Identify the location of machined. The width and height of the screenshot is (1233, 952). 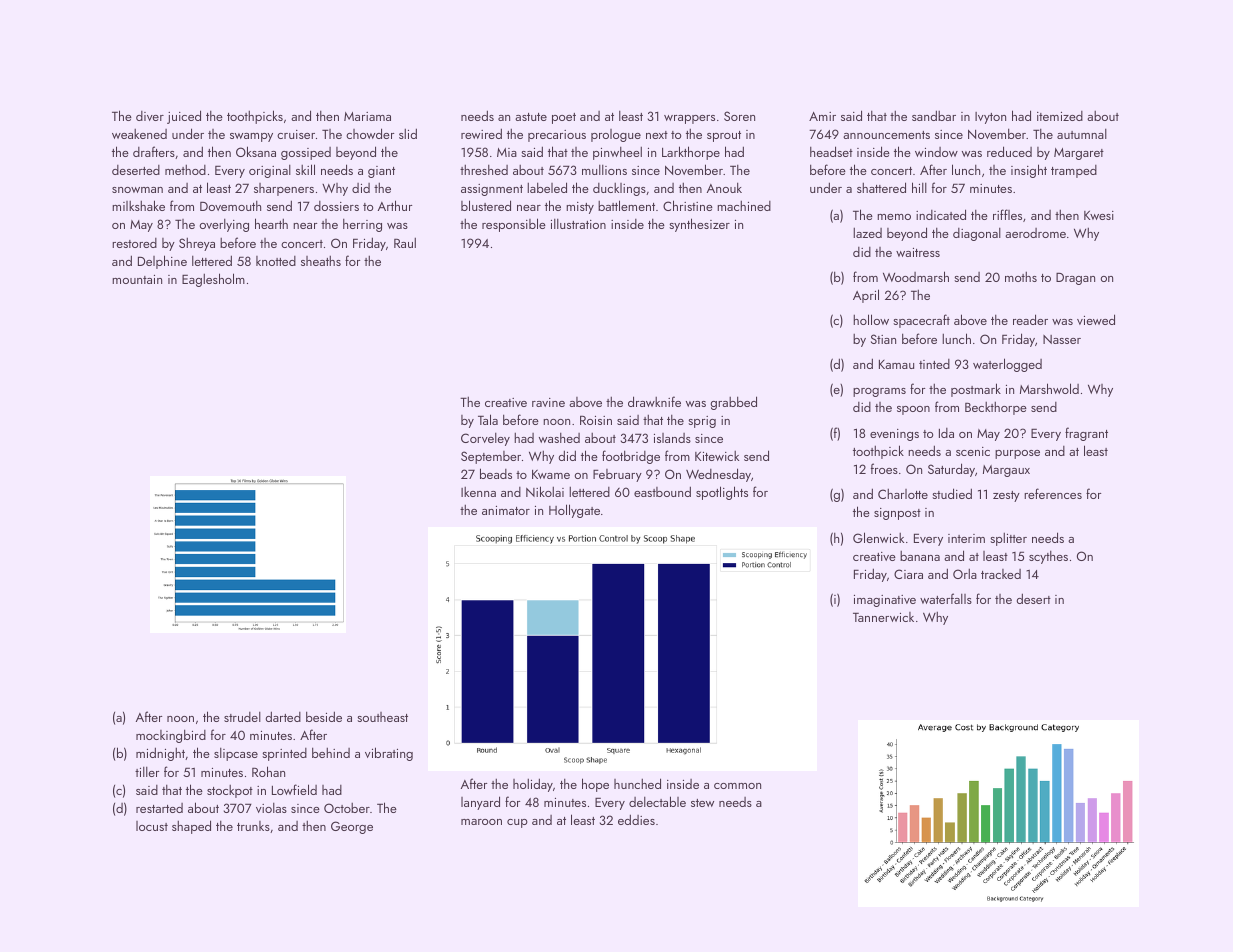
(744, 205).
